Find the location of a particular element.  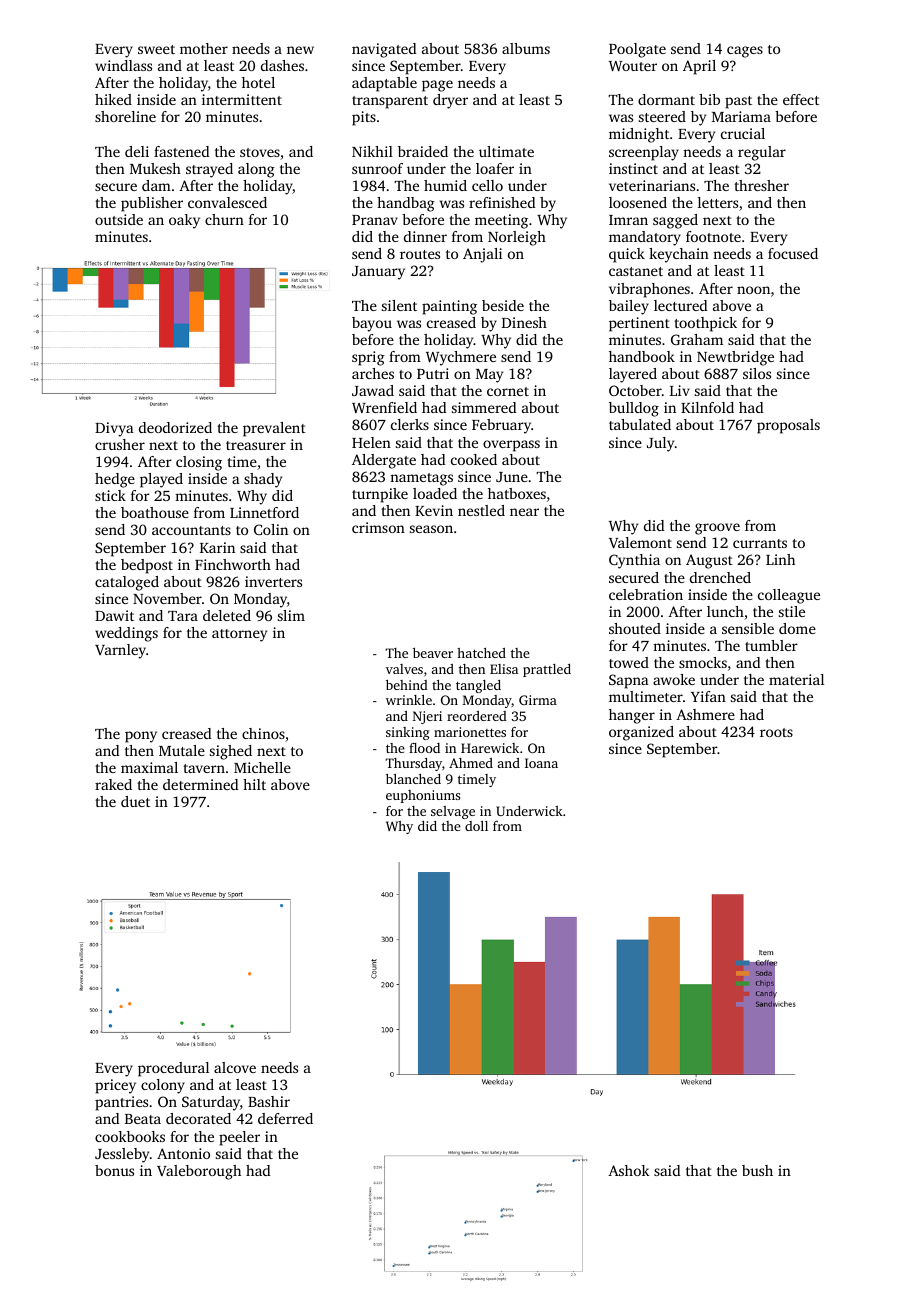

Valeborough is located at coordinates (199, 1172).
